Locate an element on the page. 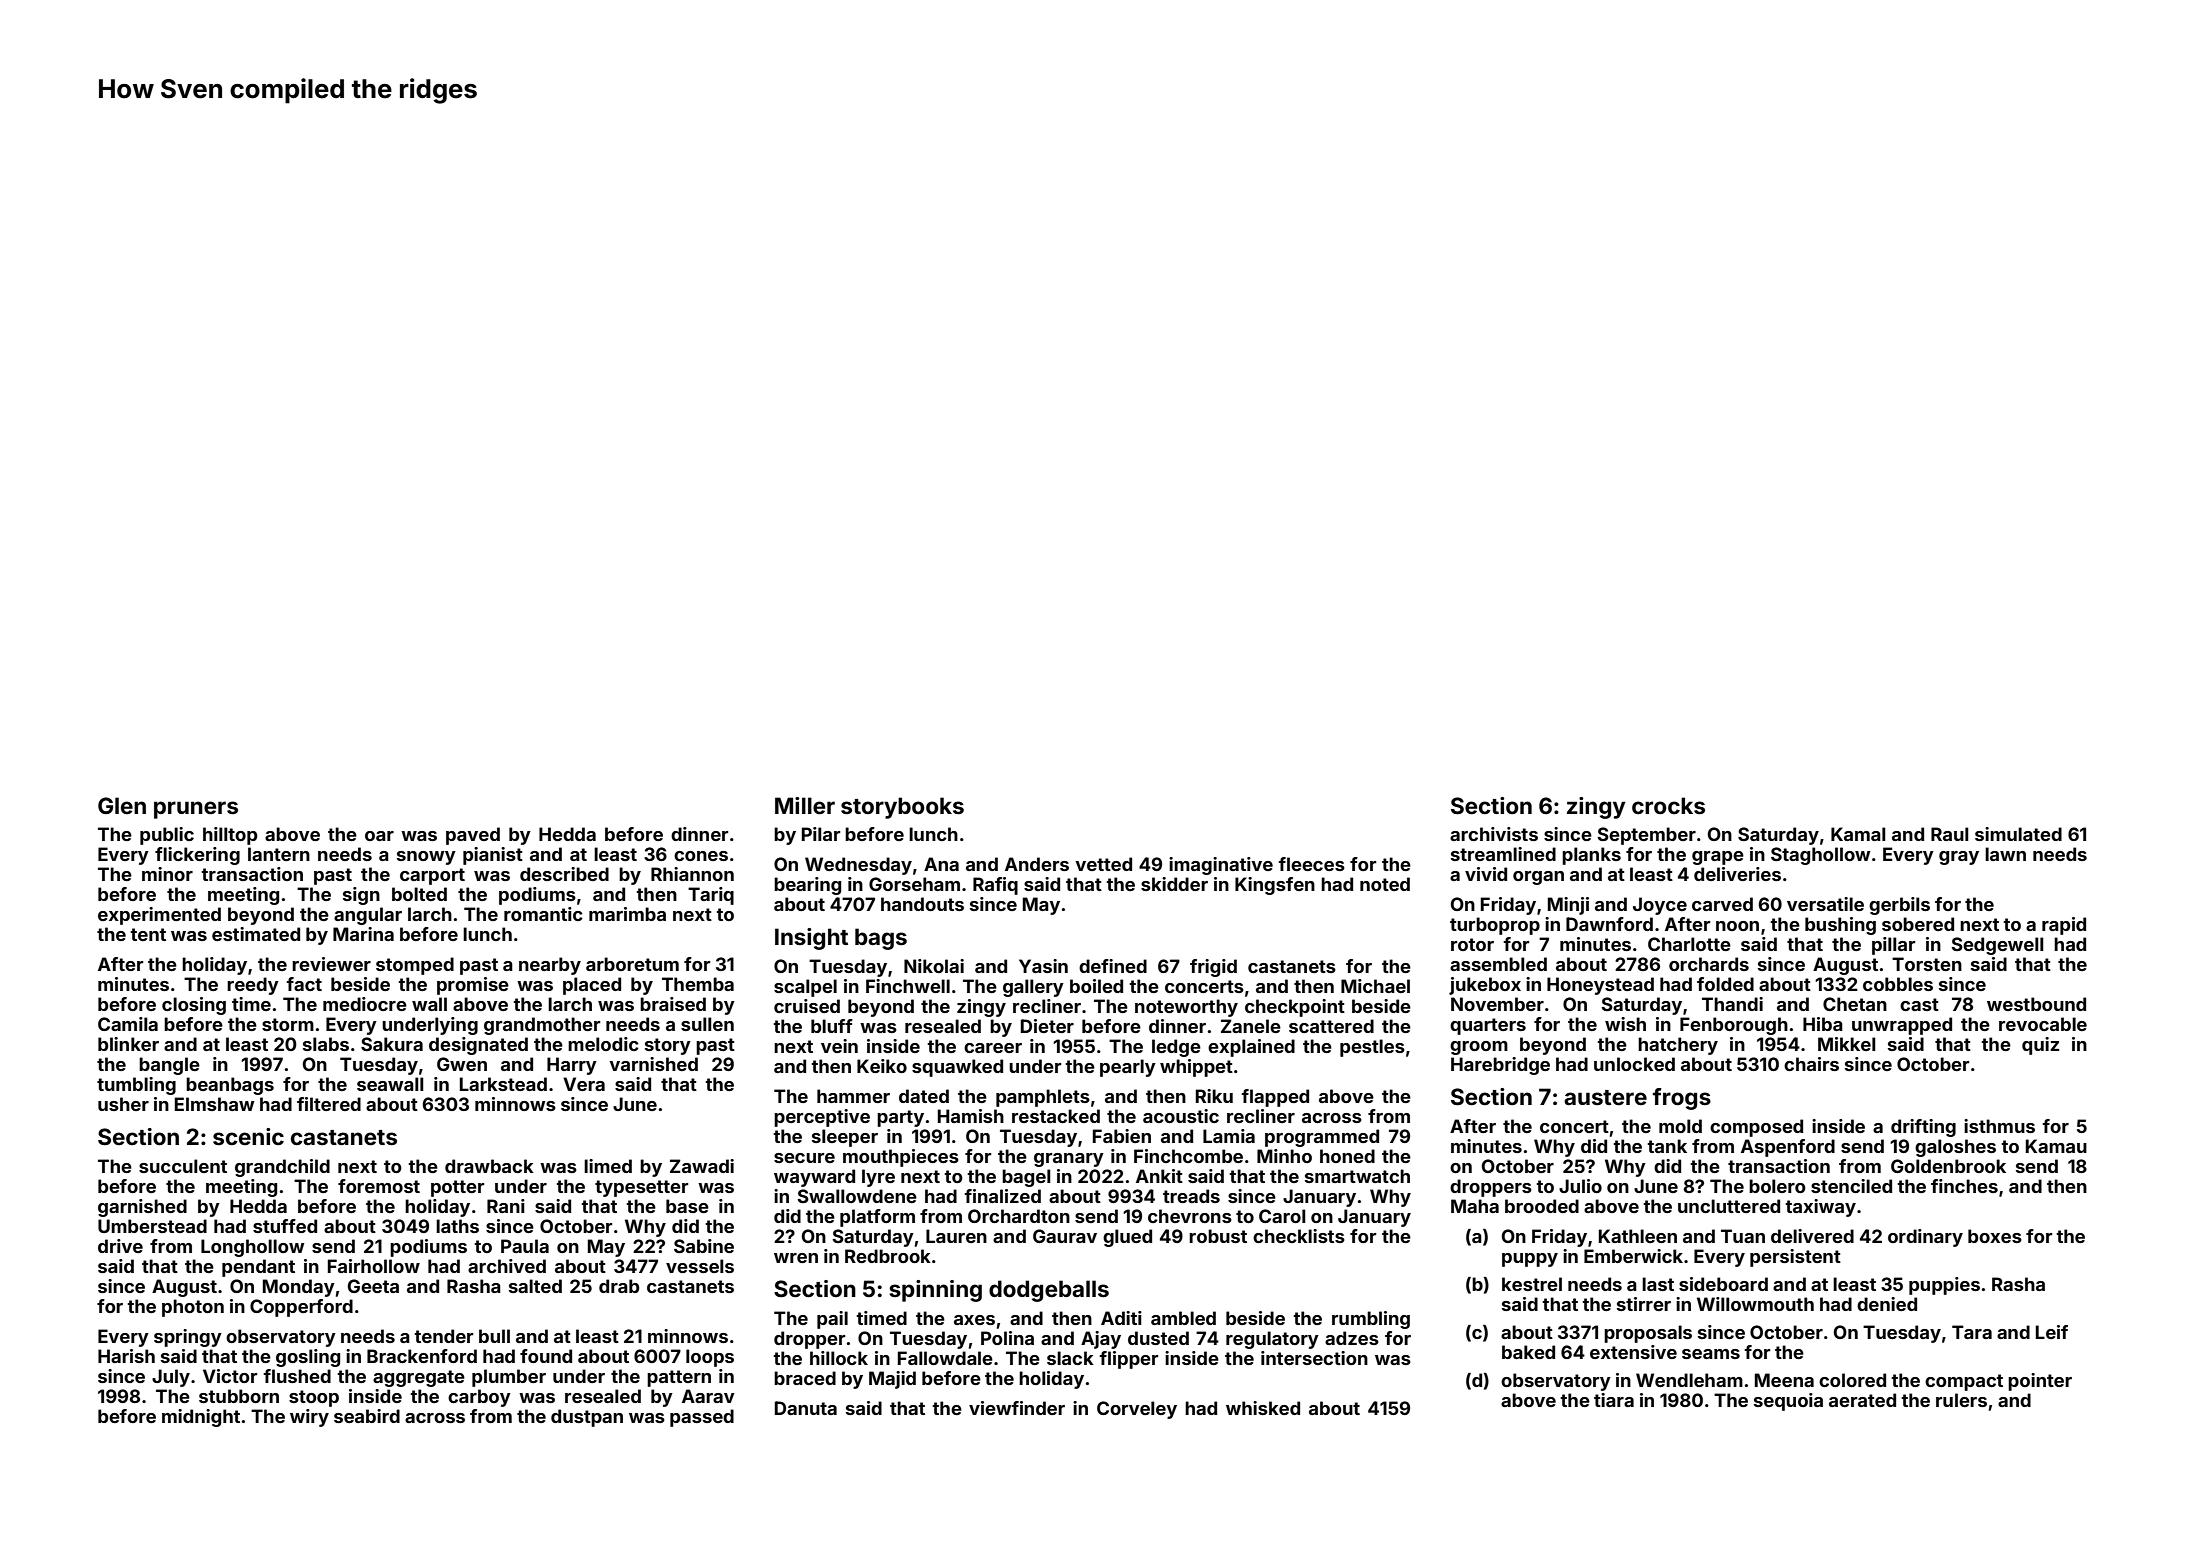 This page has height=1545, width=2185. tumbling is located at coordinates (136, 1086).
